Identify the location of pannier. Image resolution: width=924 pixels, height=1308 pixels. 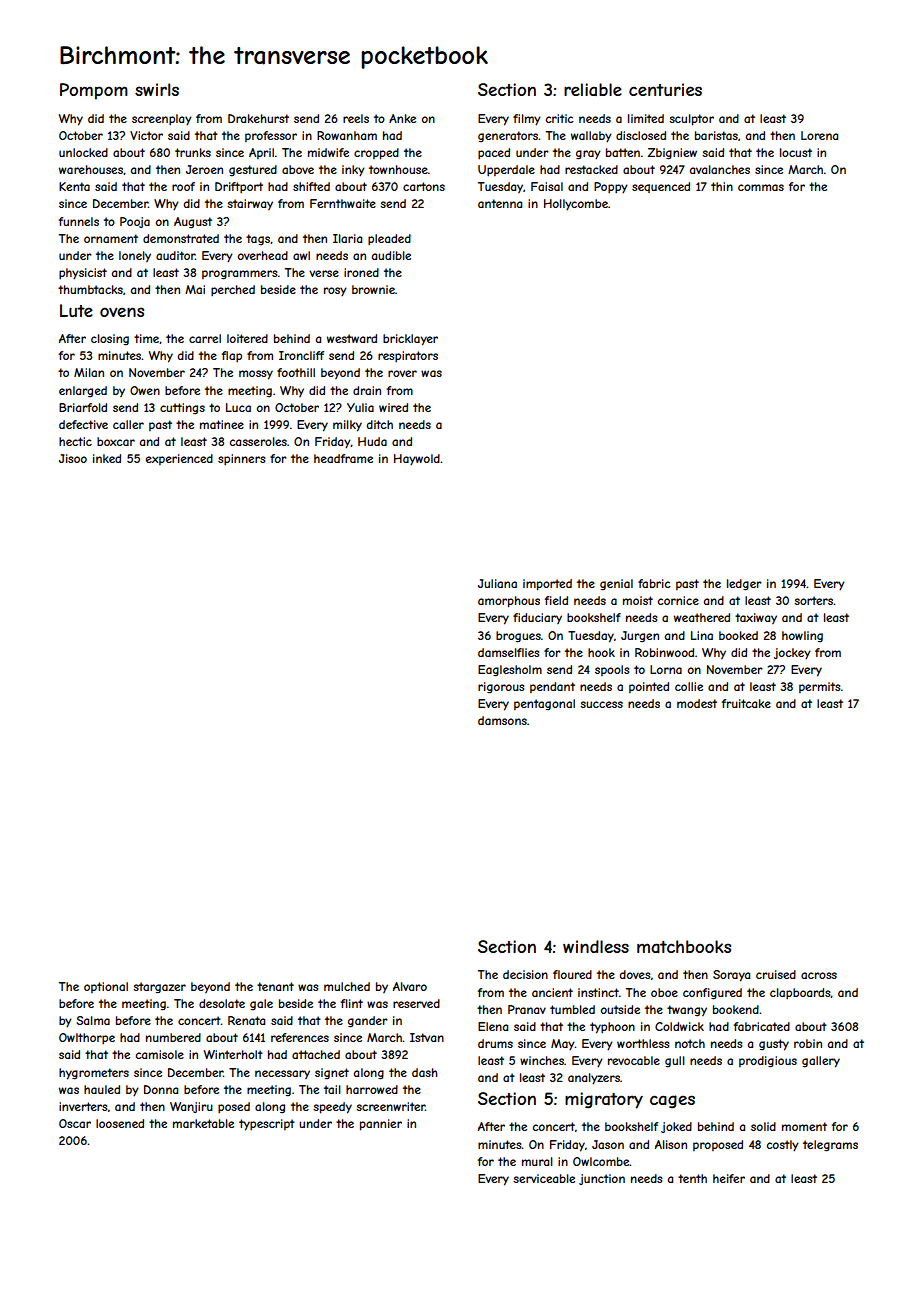
(381, 1125).
